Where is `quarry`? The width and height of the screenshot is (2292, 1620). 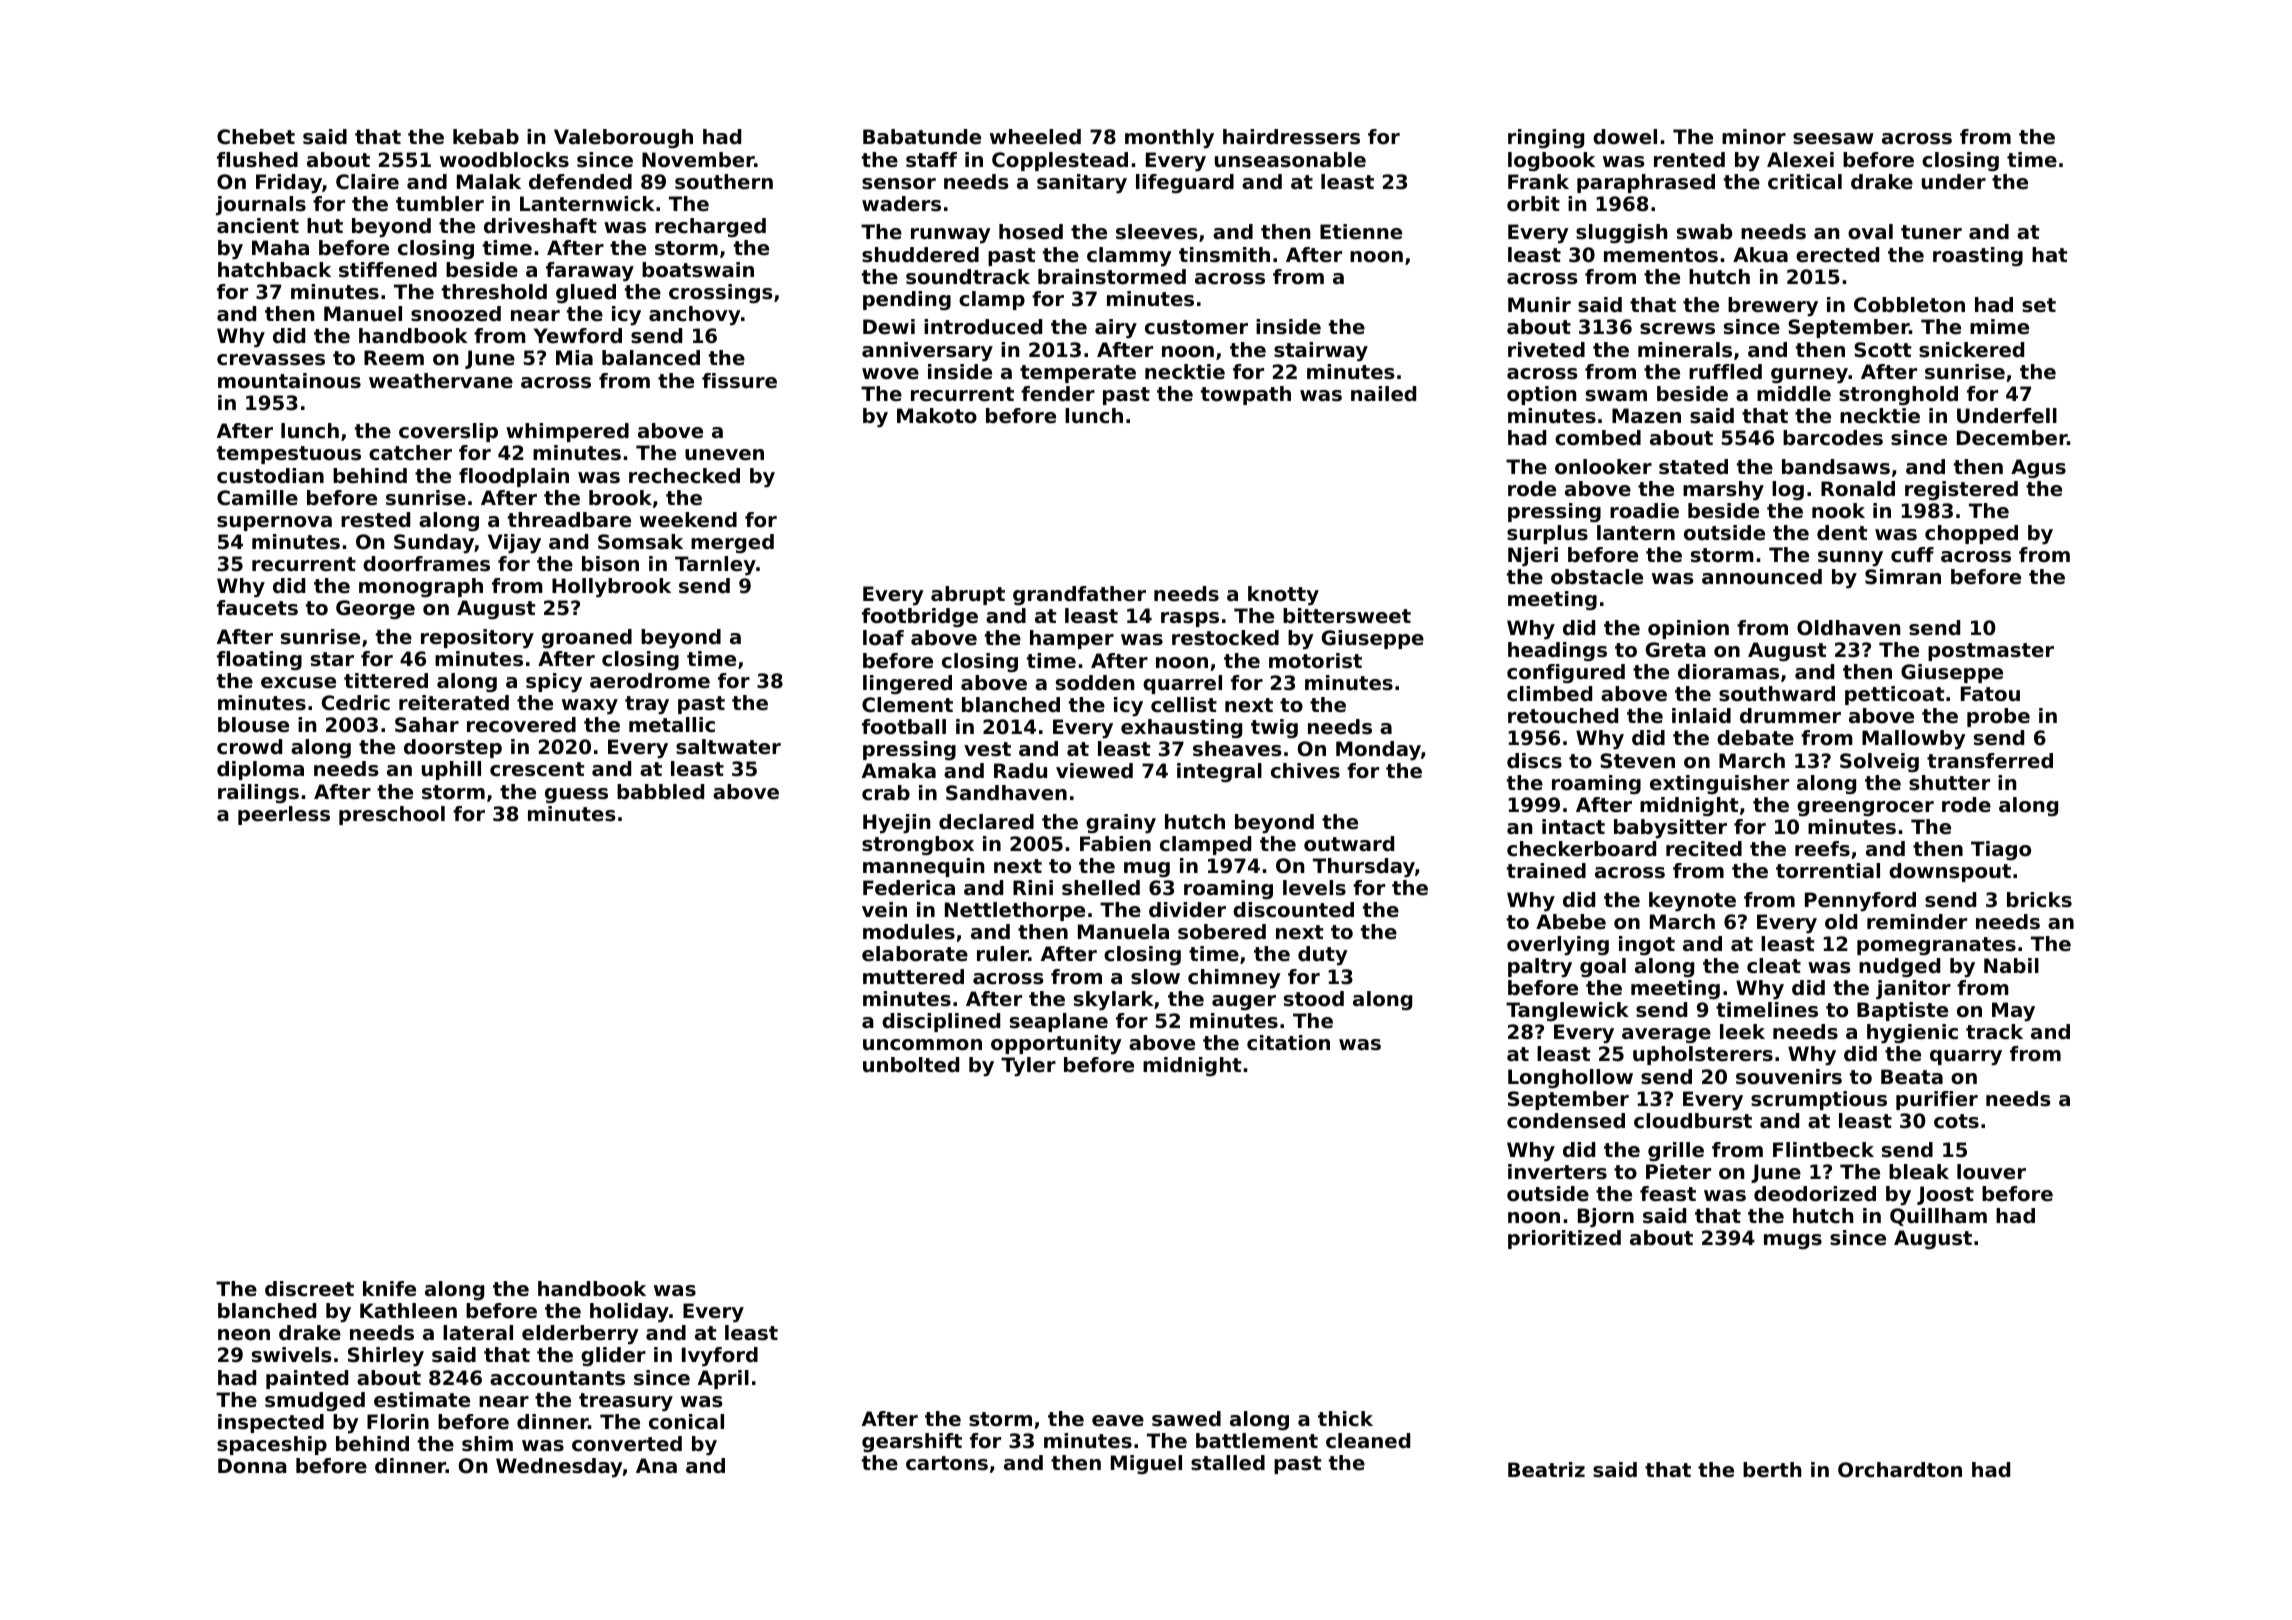 quarry is located at coordinates (1966, 1058).
